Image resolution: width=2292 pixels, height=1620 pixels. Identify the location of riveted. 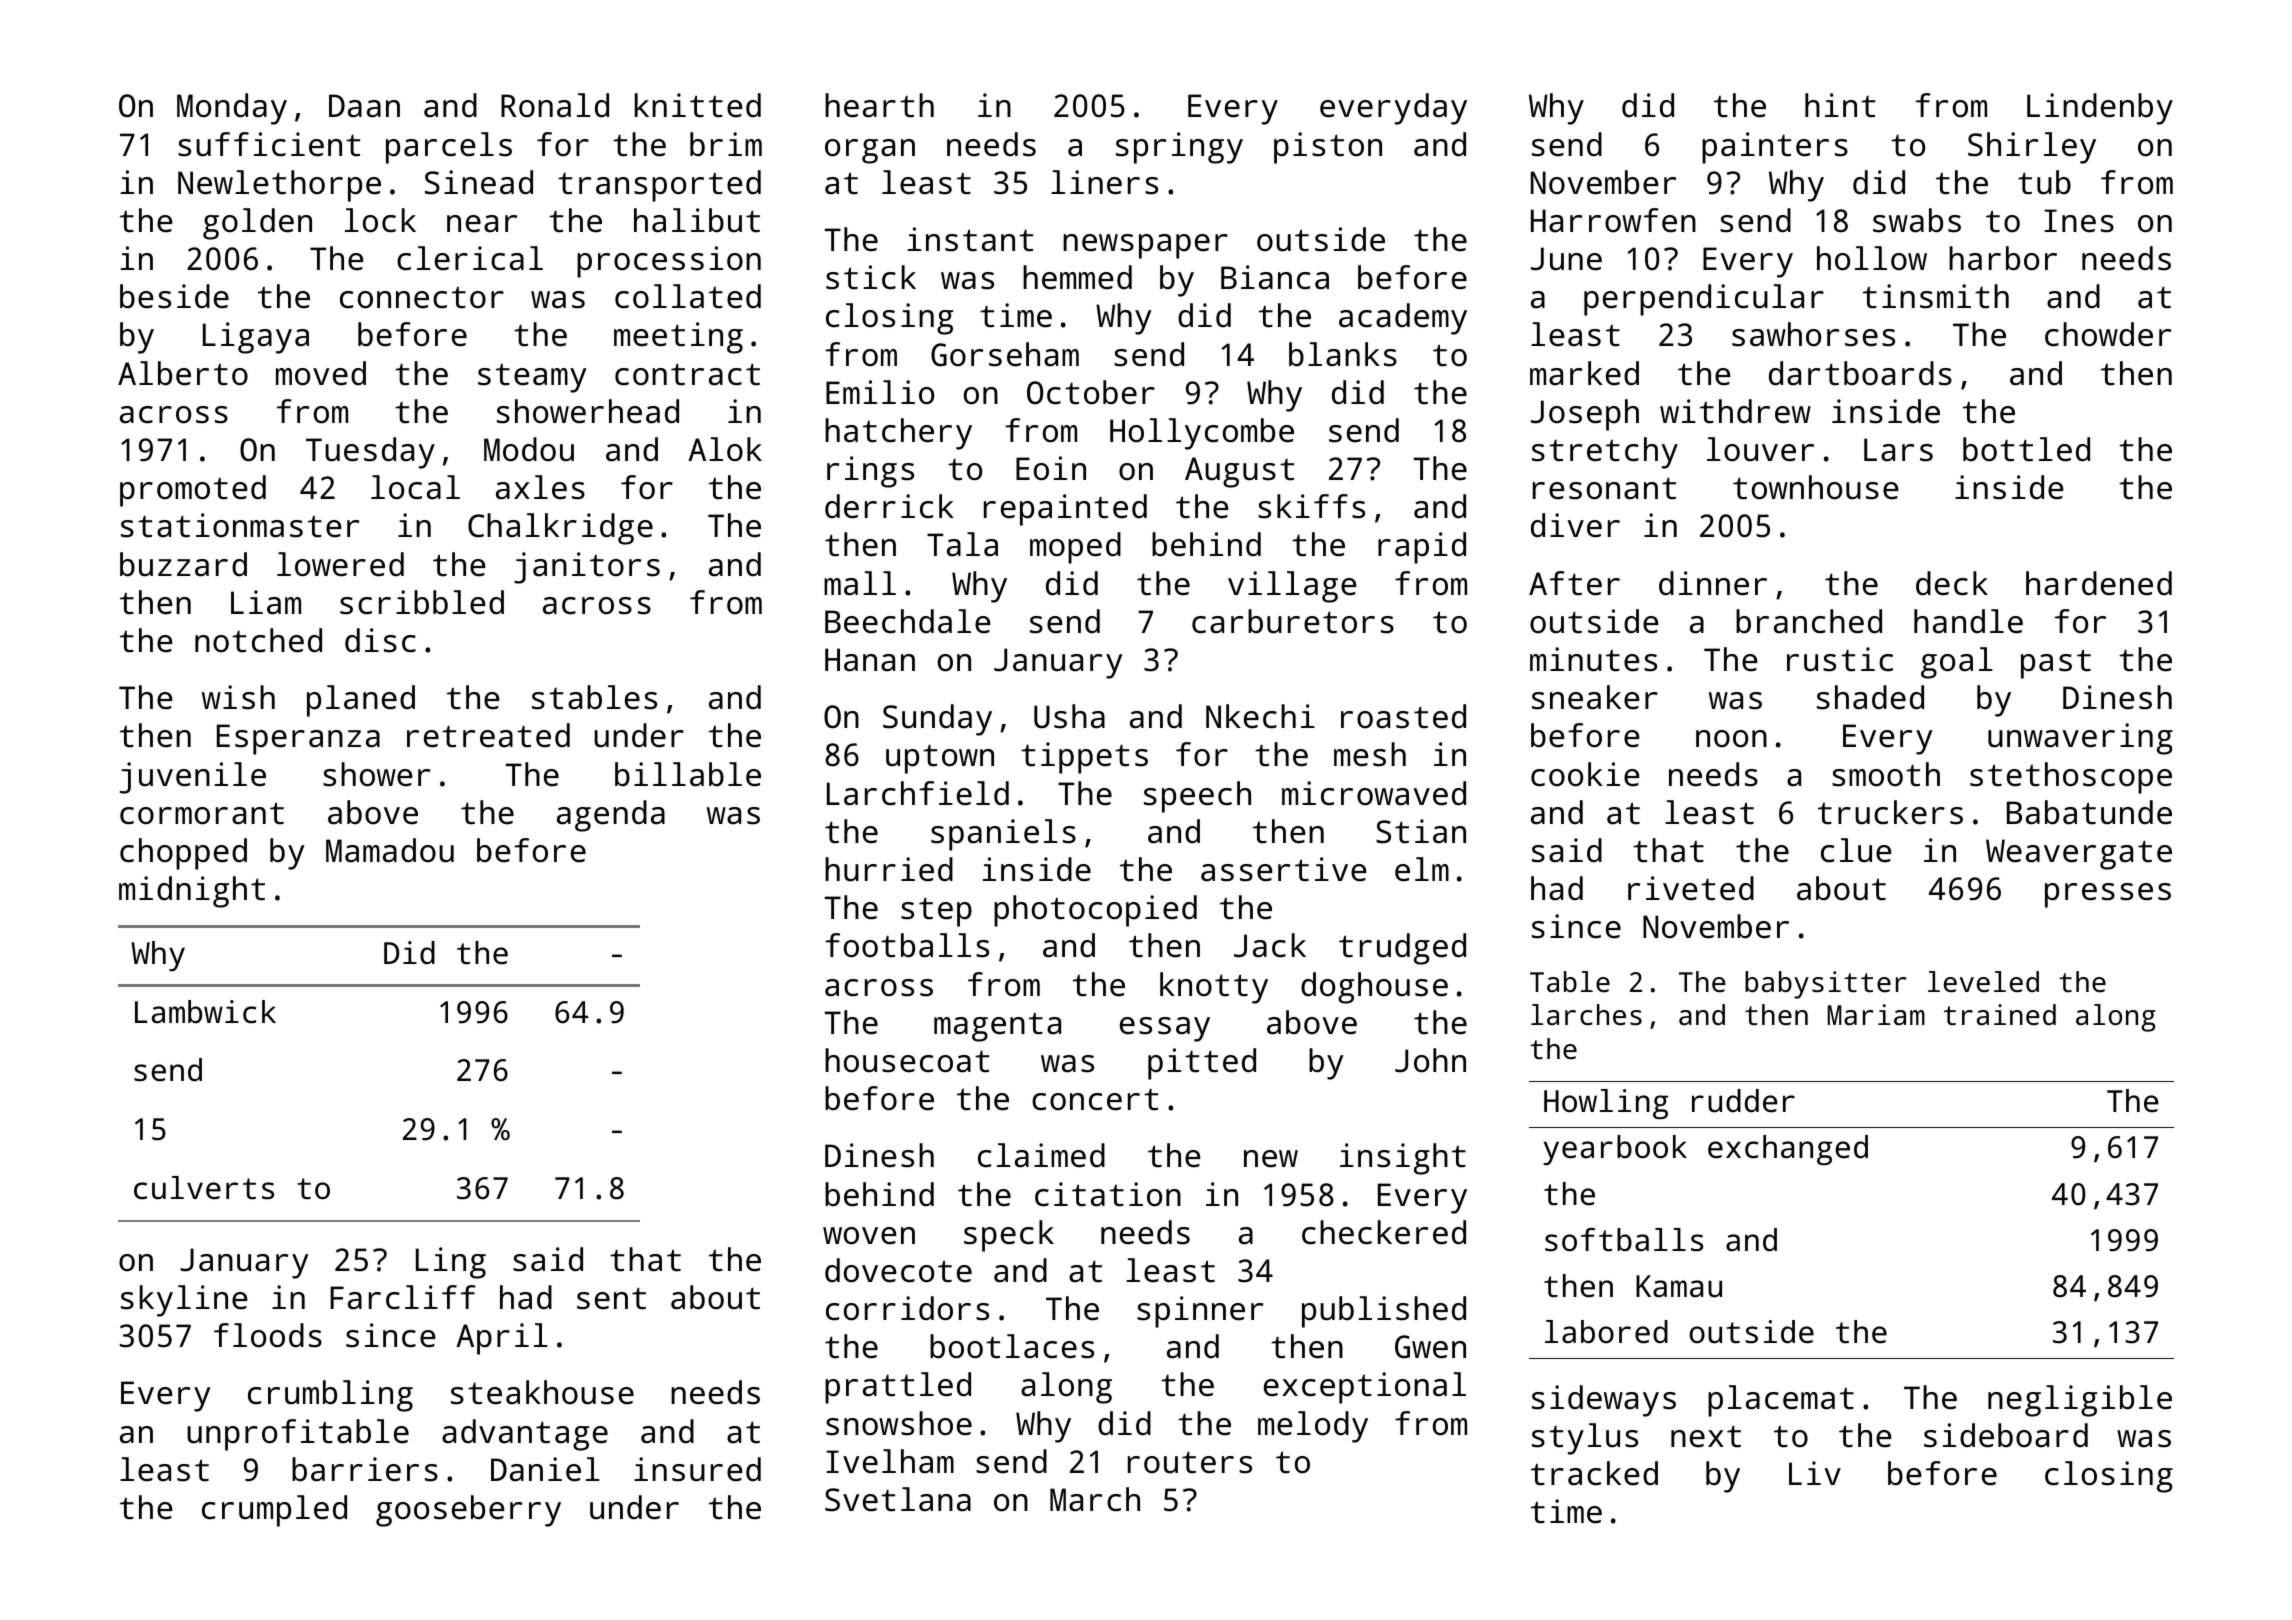
(1691, 888).
